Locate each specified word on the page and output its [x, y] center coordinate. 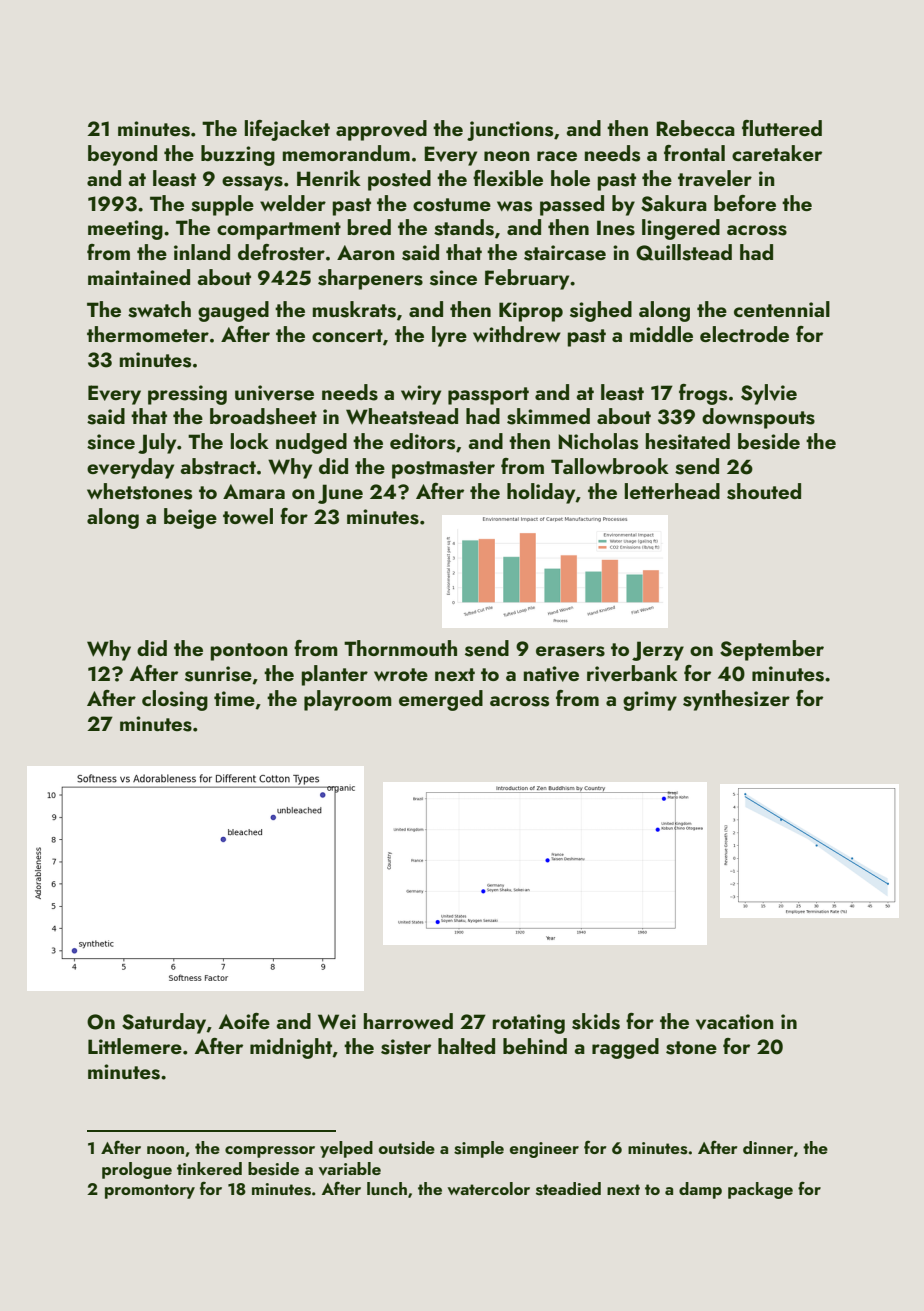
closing [175, 700]
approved [381, 130]
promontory [150, 1191]
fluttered [782, 128]
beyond [122, 155]
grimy [650, 701]
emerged [441, 700]
